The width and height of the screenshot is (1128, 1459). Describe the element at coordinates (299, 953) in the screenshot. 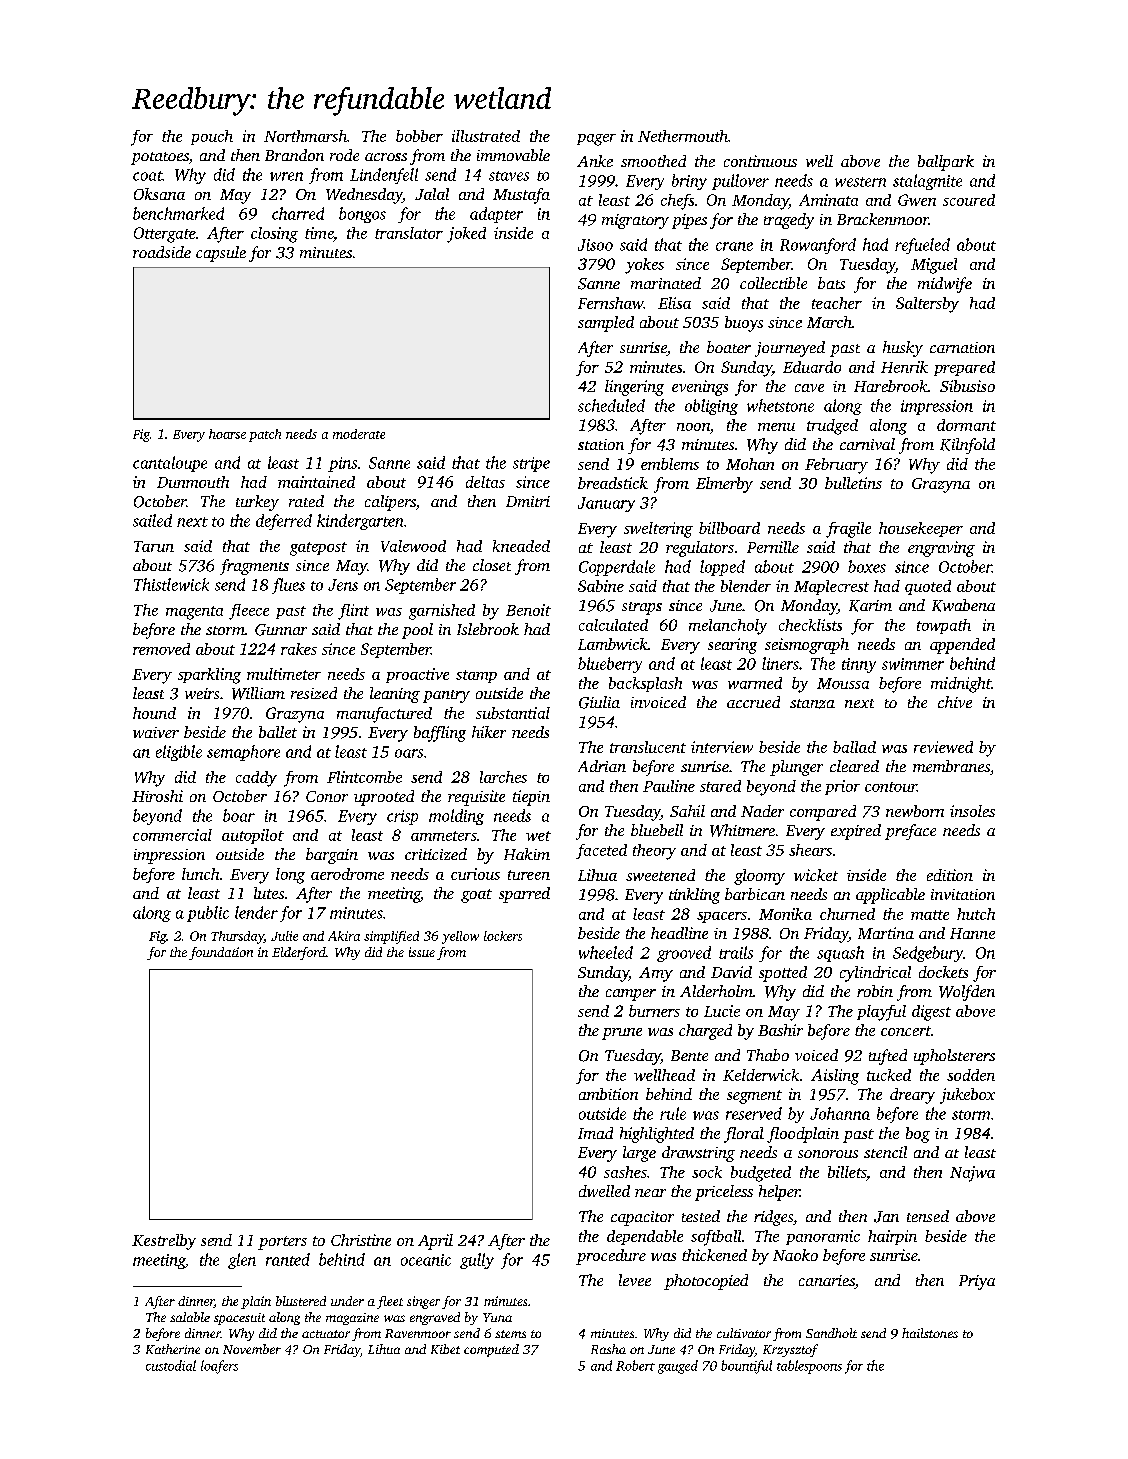

I see `Elderford` at that location.
